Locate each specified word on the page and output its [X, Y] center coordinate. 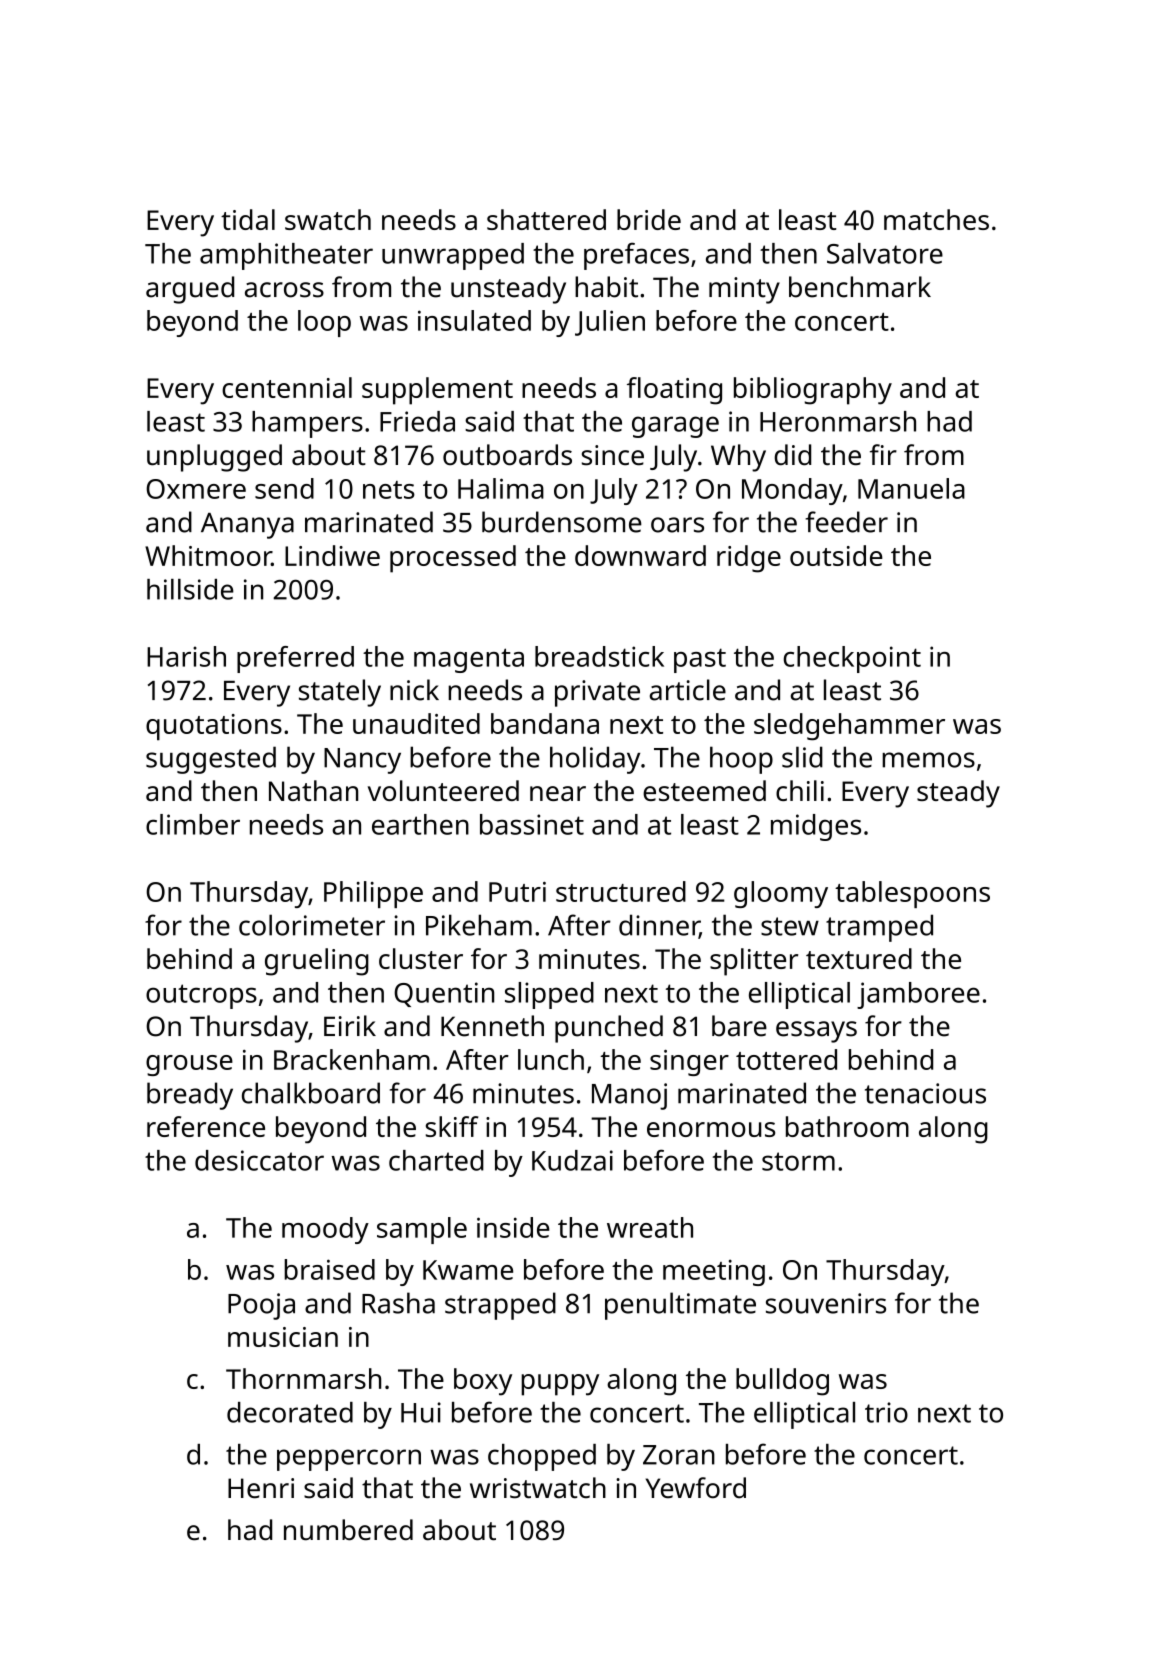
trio [886, 1412]
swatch [328, 219]
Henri [261, 1488]
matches [936, 219]
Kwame [468, 1270]
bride [649, 219]
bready [190, 1096]
